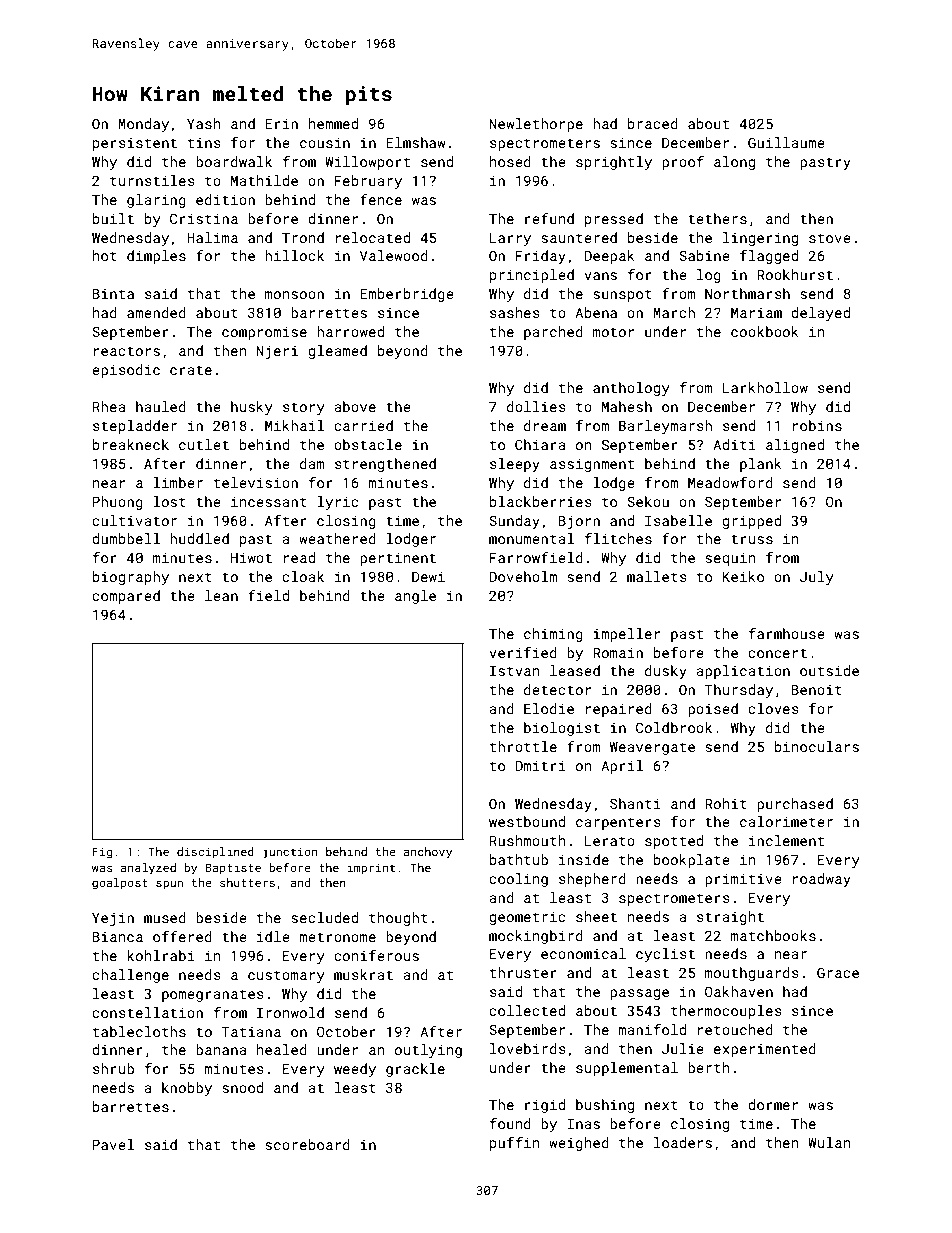  I want to click on Phuong, so click(118, 503).
